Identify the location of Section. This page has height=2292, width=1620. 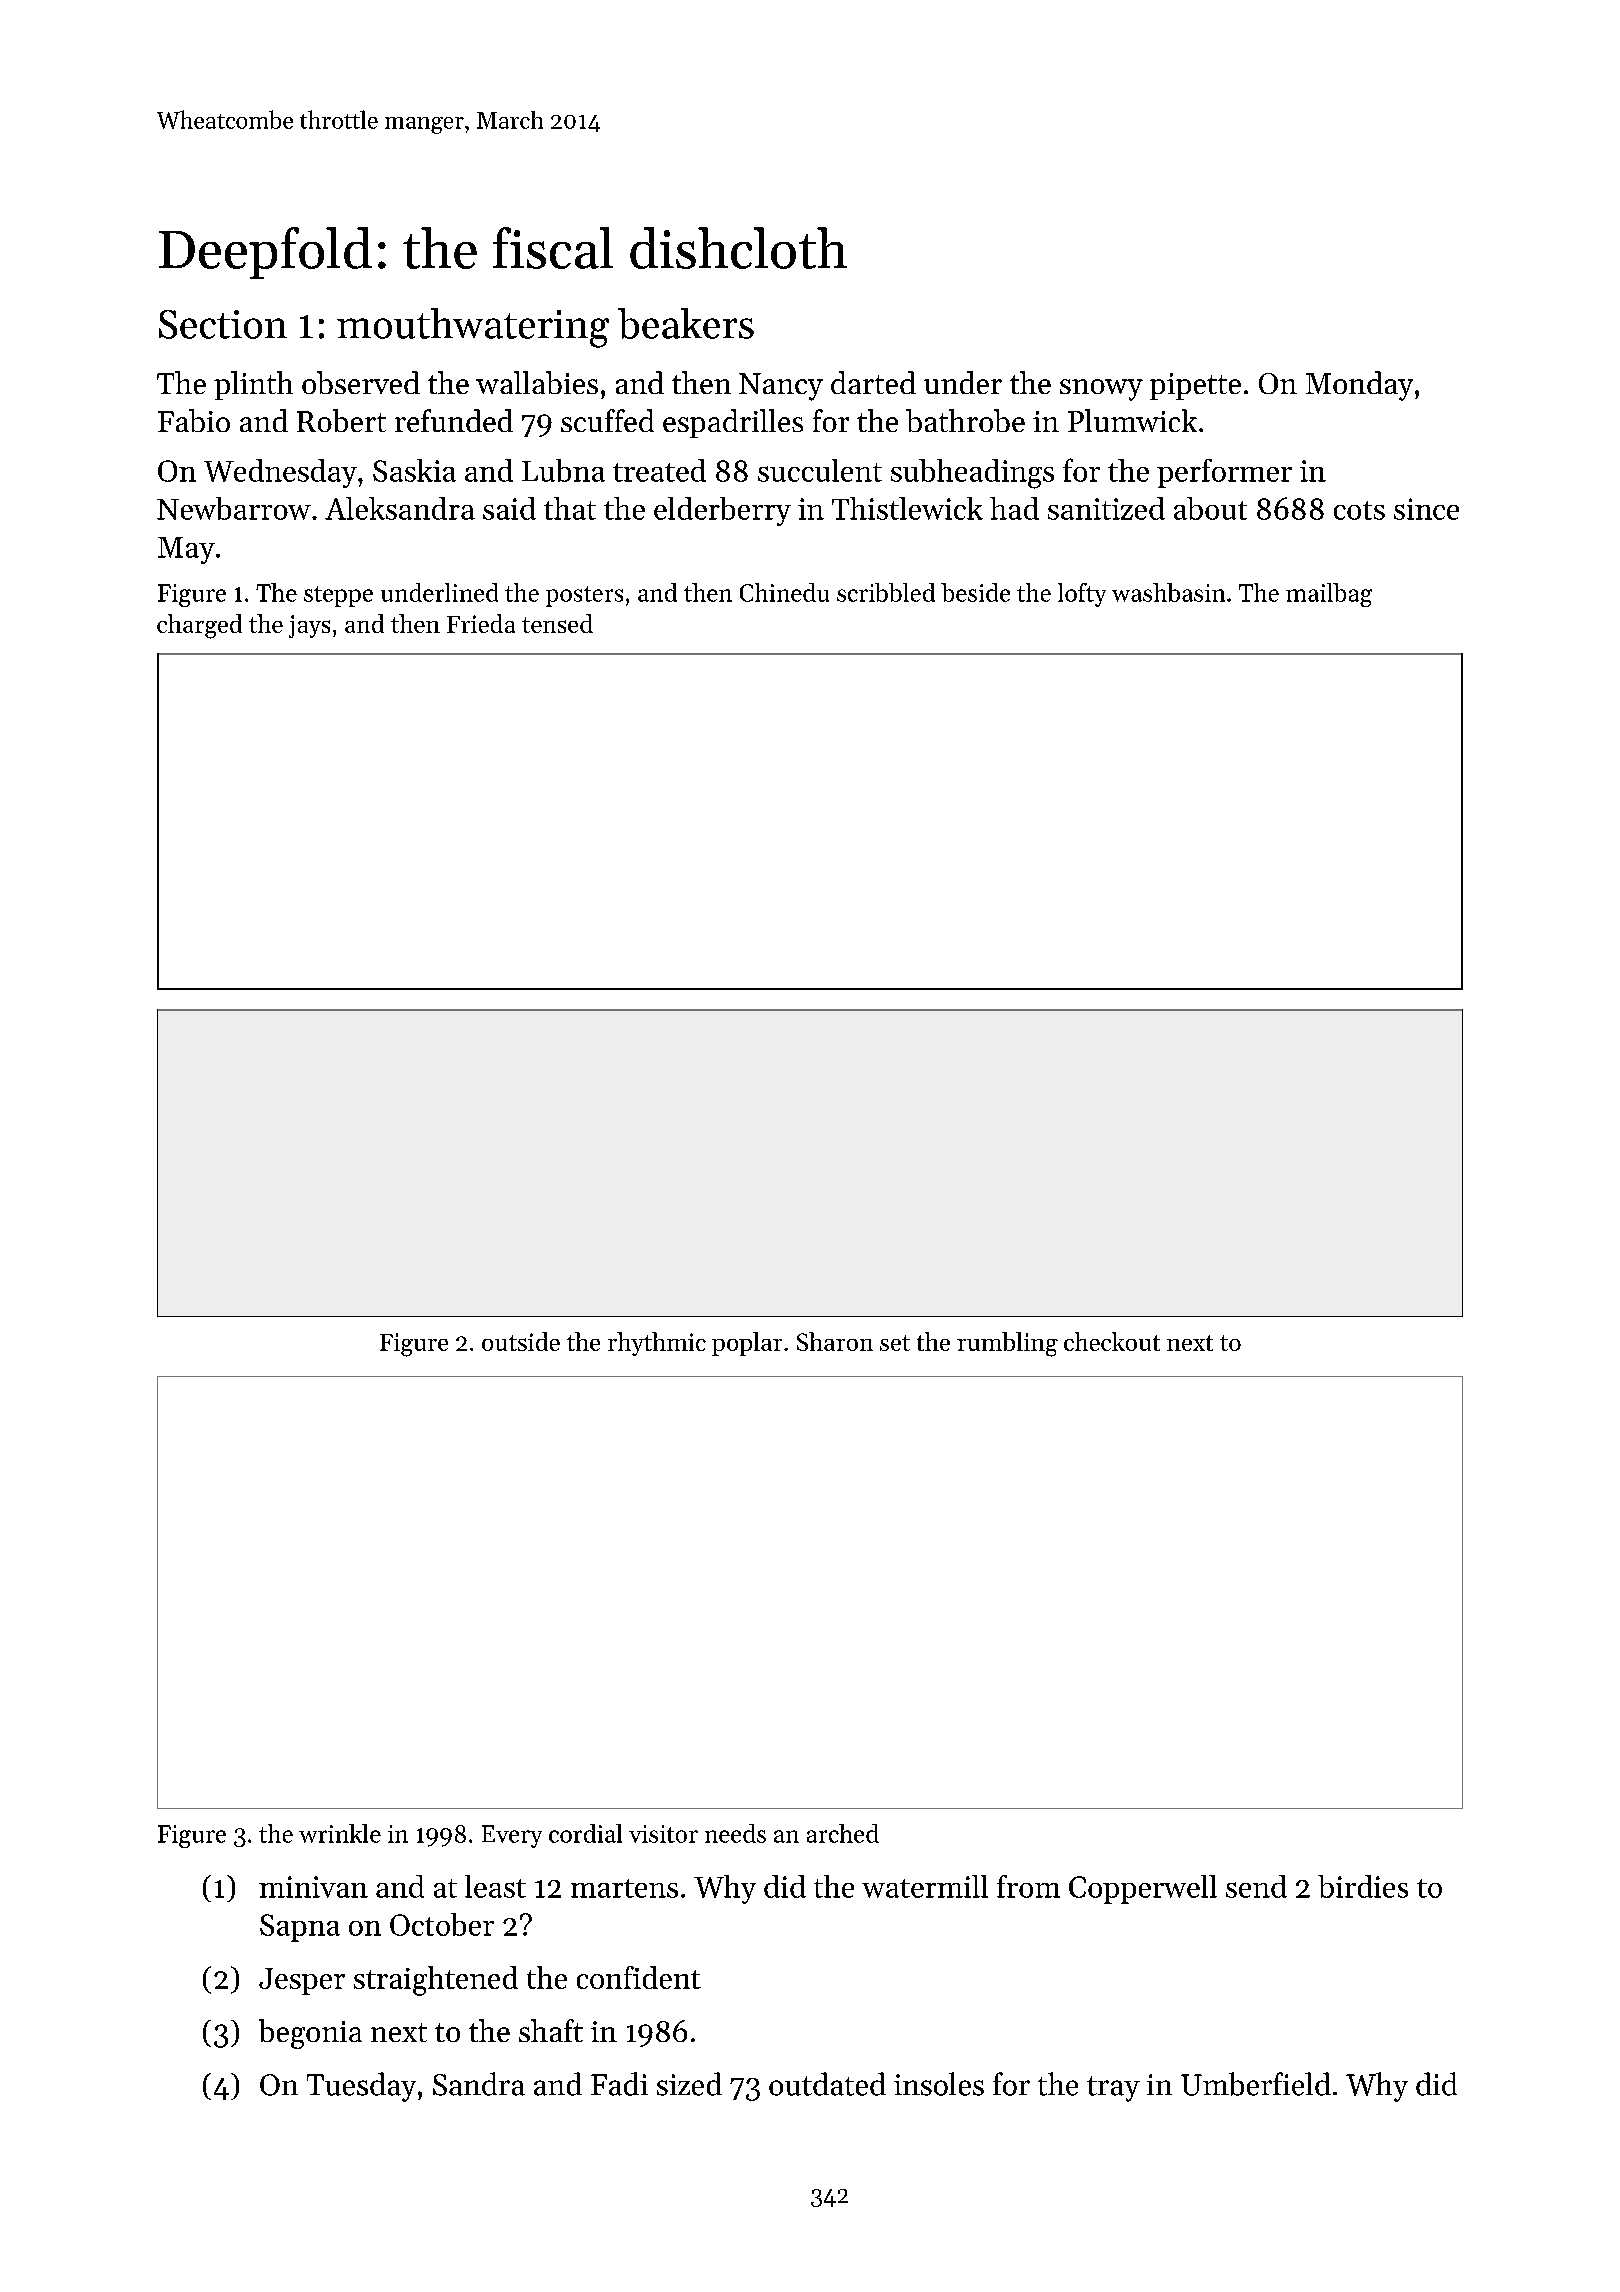
(223, 324).
